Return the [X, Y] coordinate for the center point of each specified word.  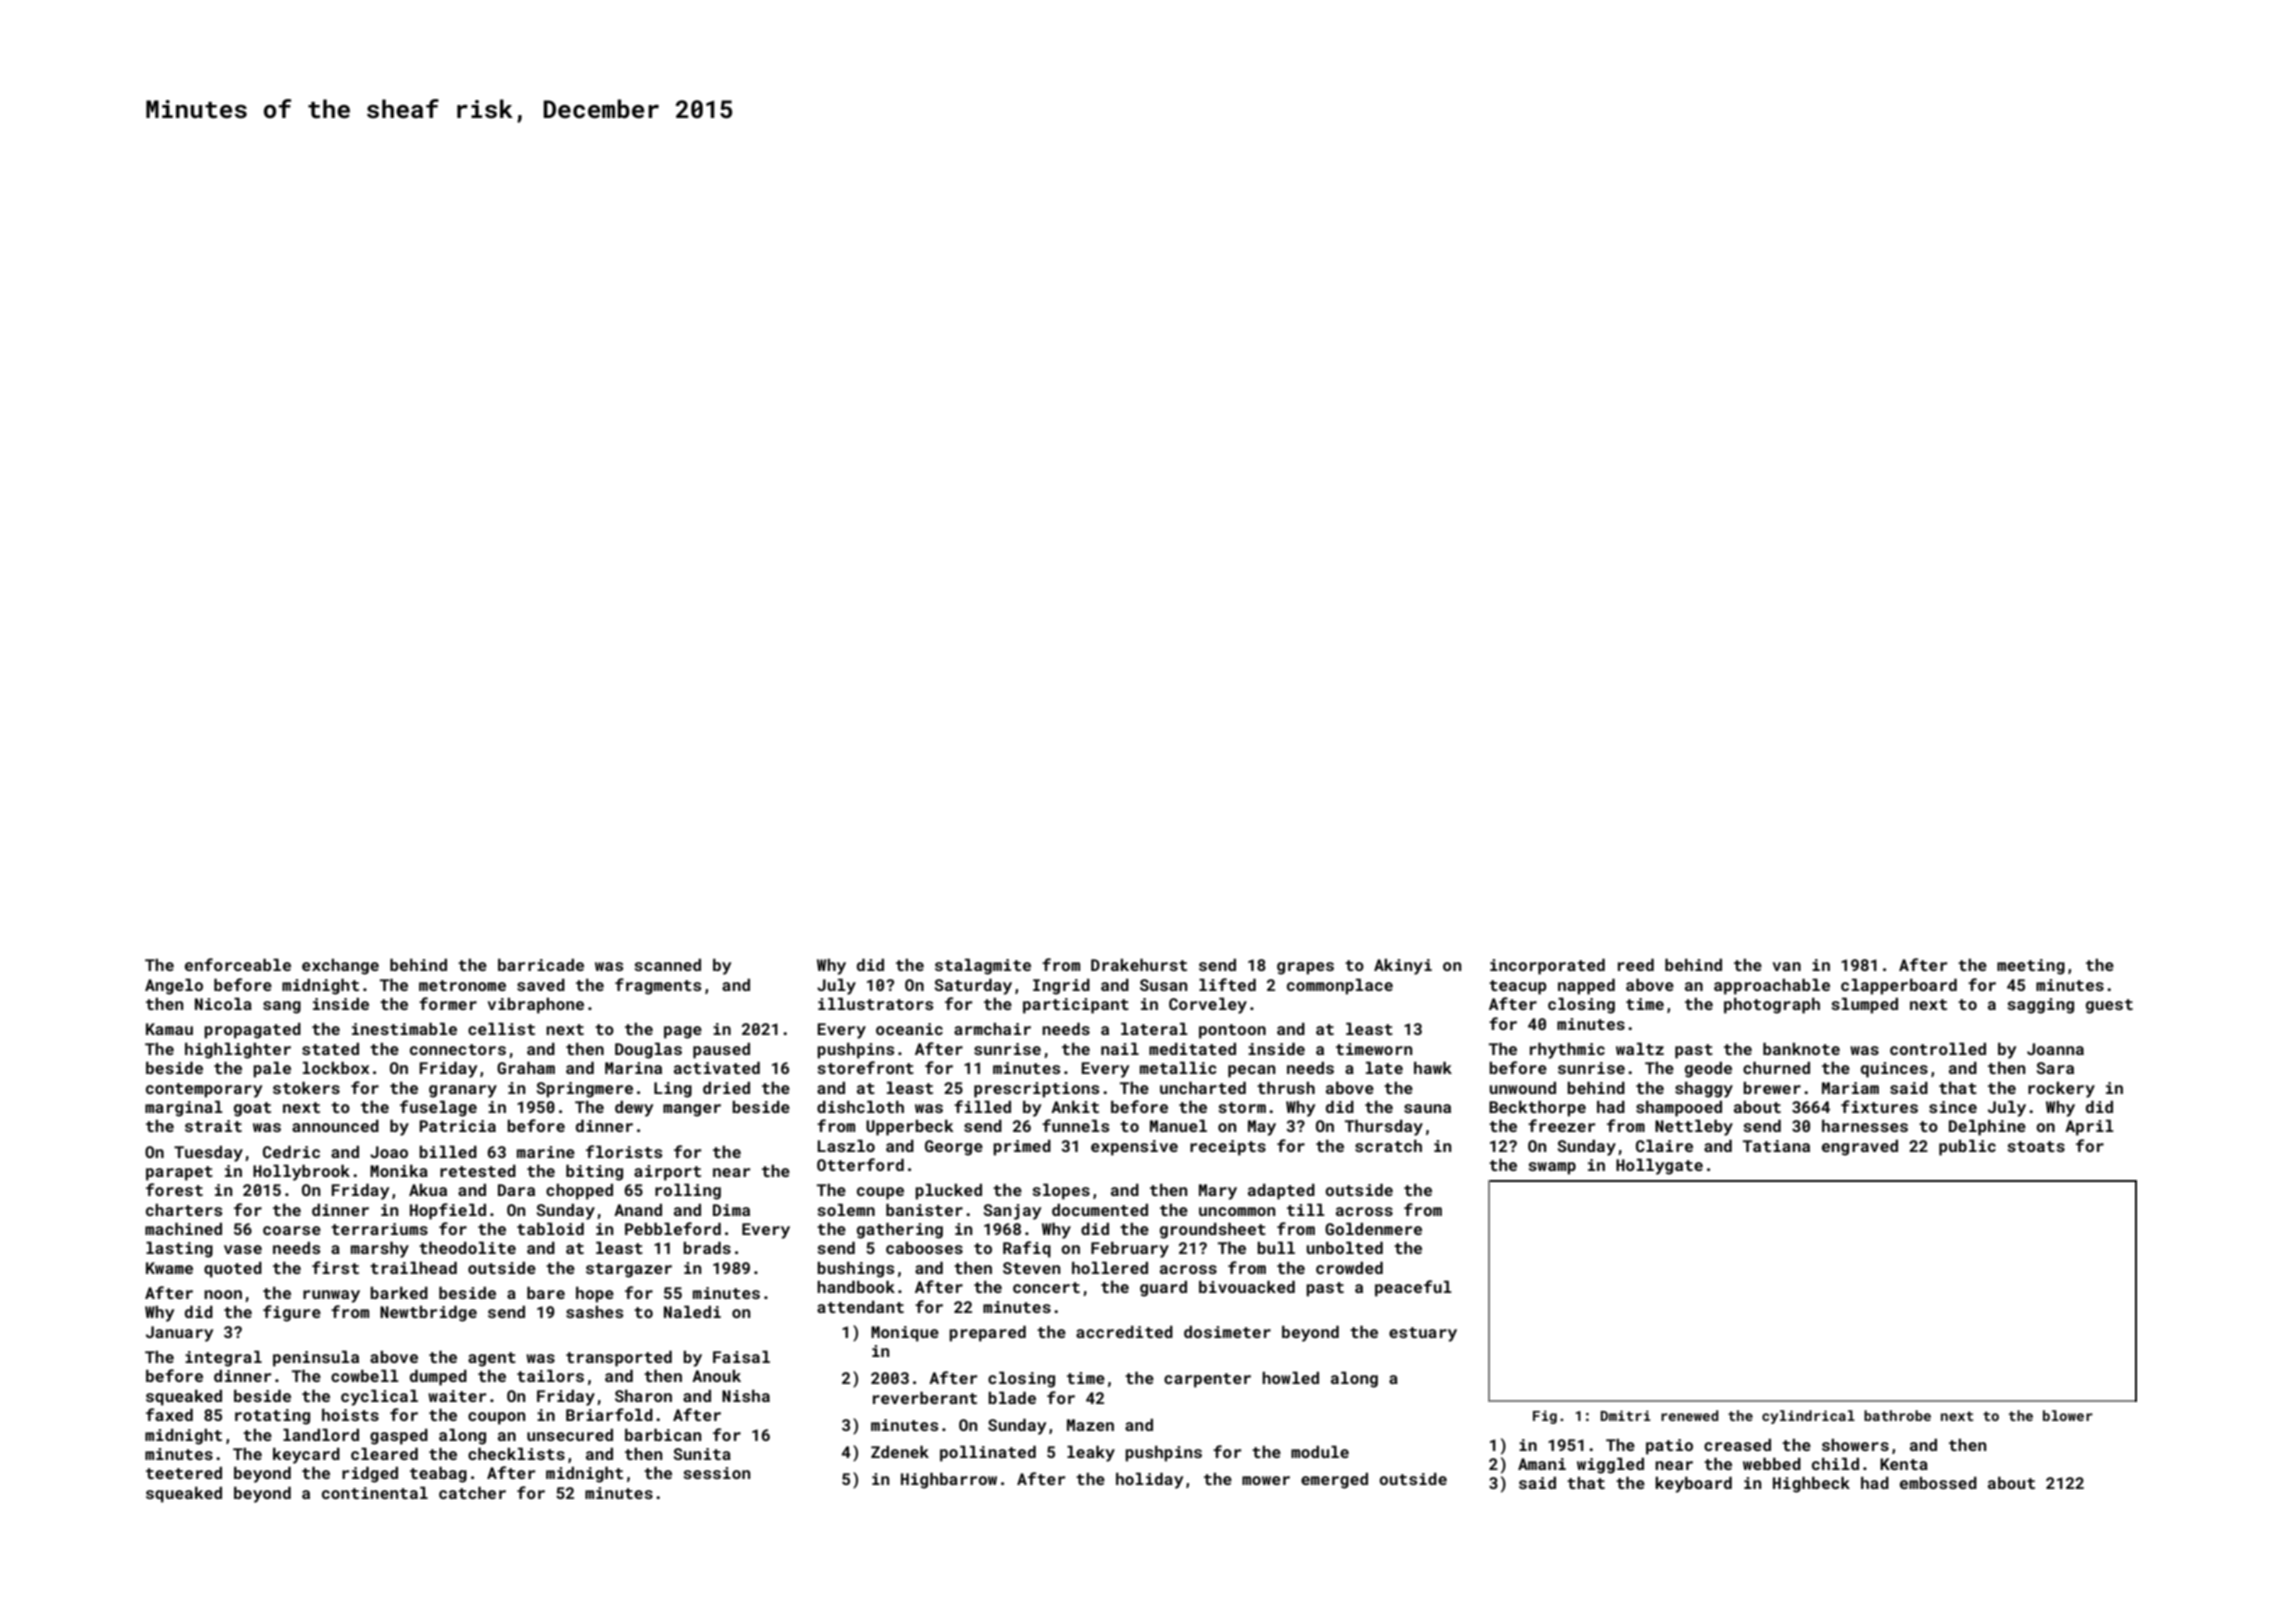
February [1130, 1250]
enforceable [238, 964]
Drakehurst [1139, 965]
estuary [1423, 1334]
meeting [2031, 967]
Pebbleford [673, 1228]
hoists [350, 1415]
